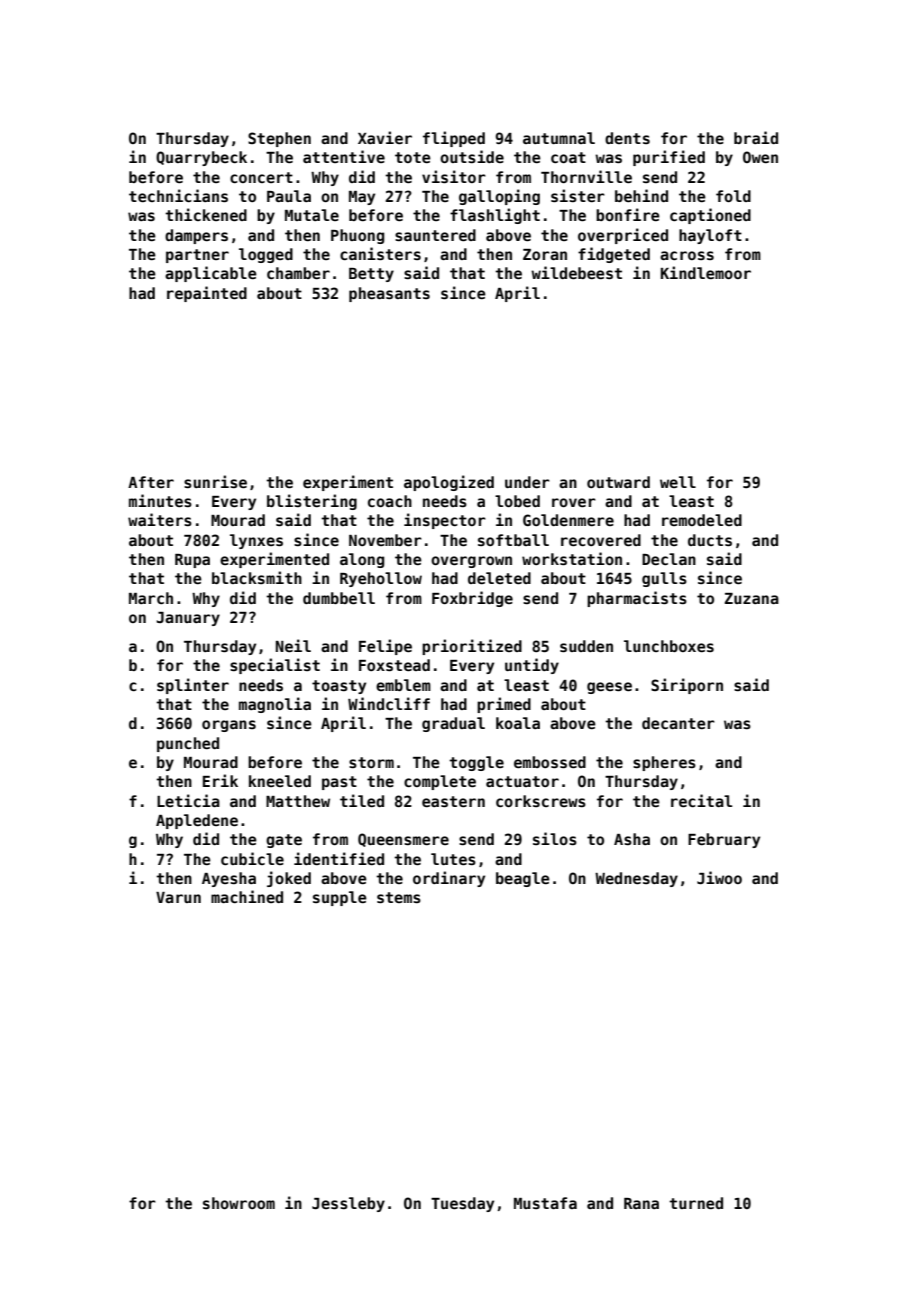 Image resolution: width=908 pixels, height=1316 pixels. I want to click on partner, so click(197, 256).
